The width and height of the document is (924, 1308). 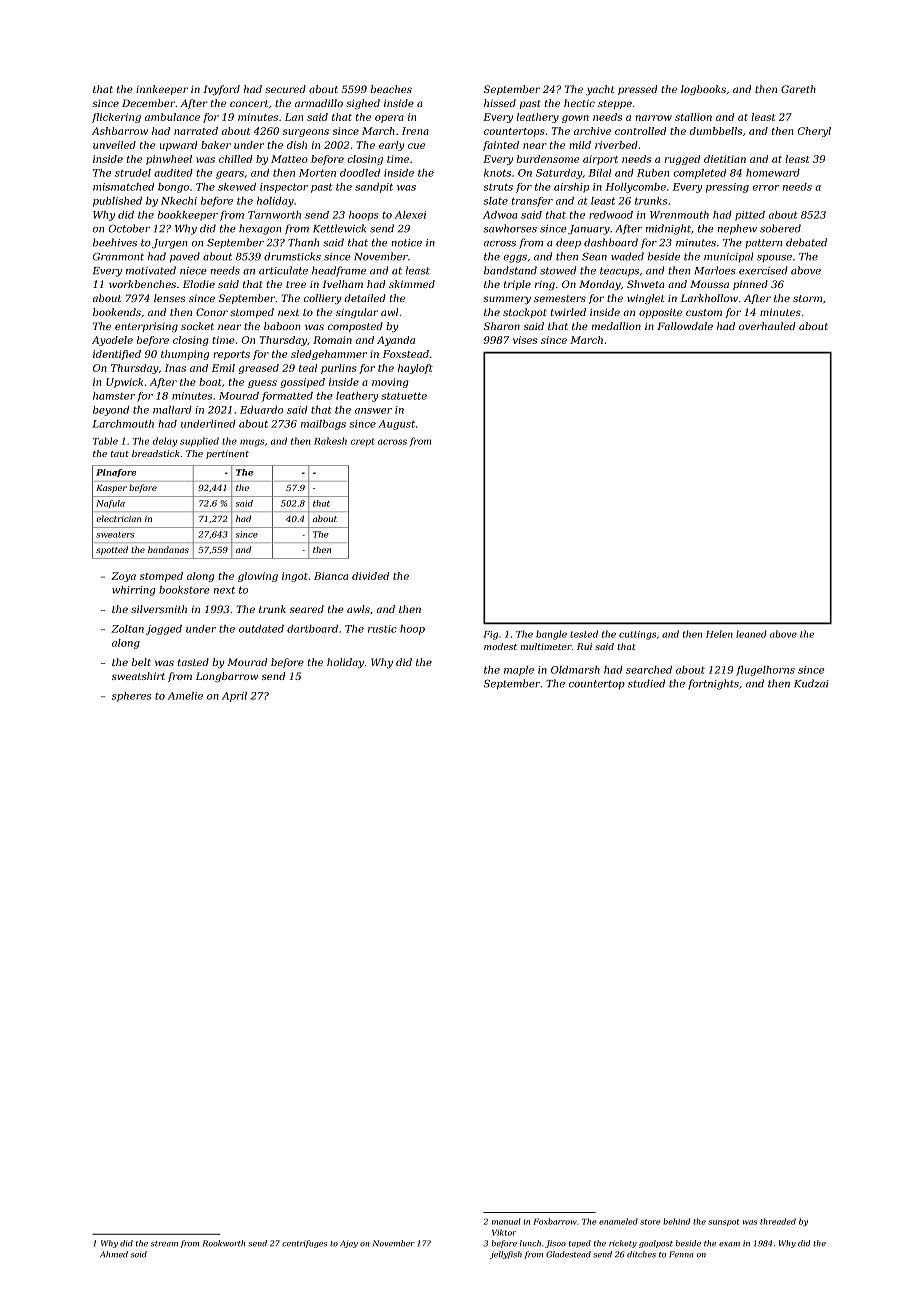 I want to click on bandanas, so click(x=168, y=549).
